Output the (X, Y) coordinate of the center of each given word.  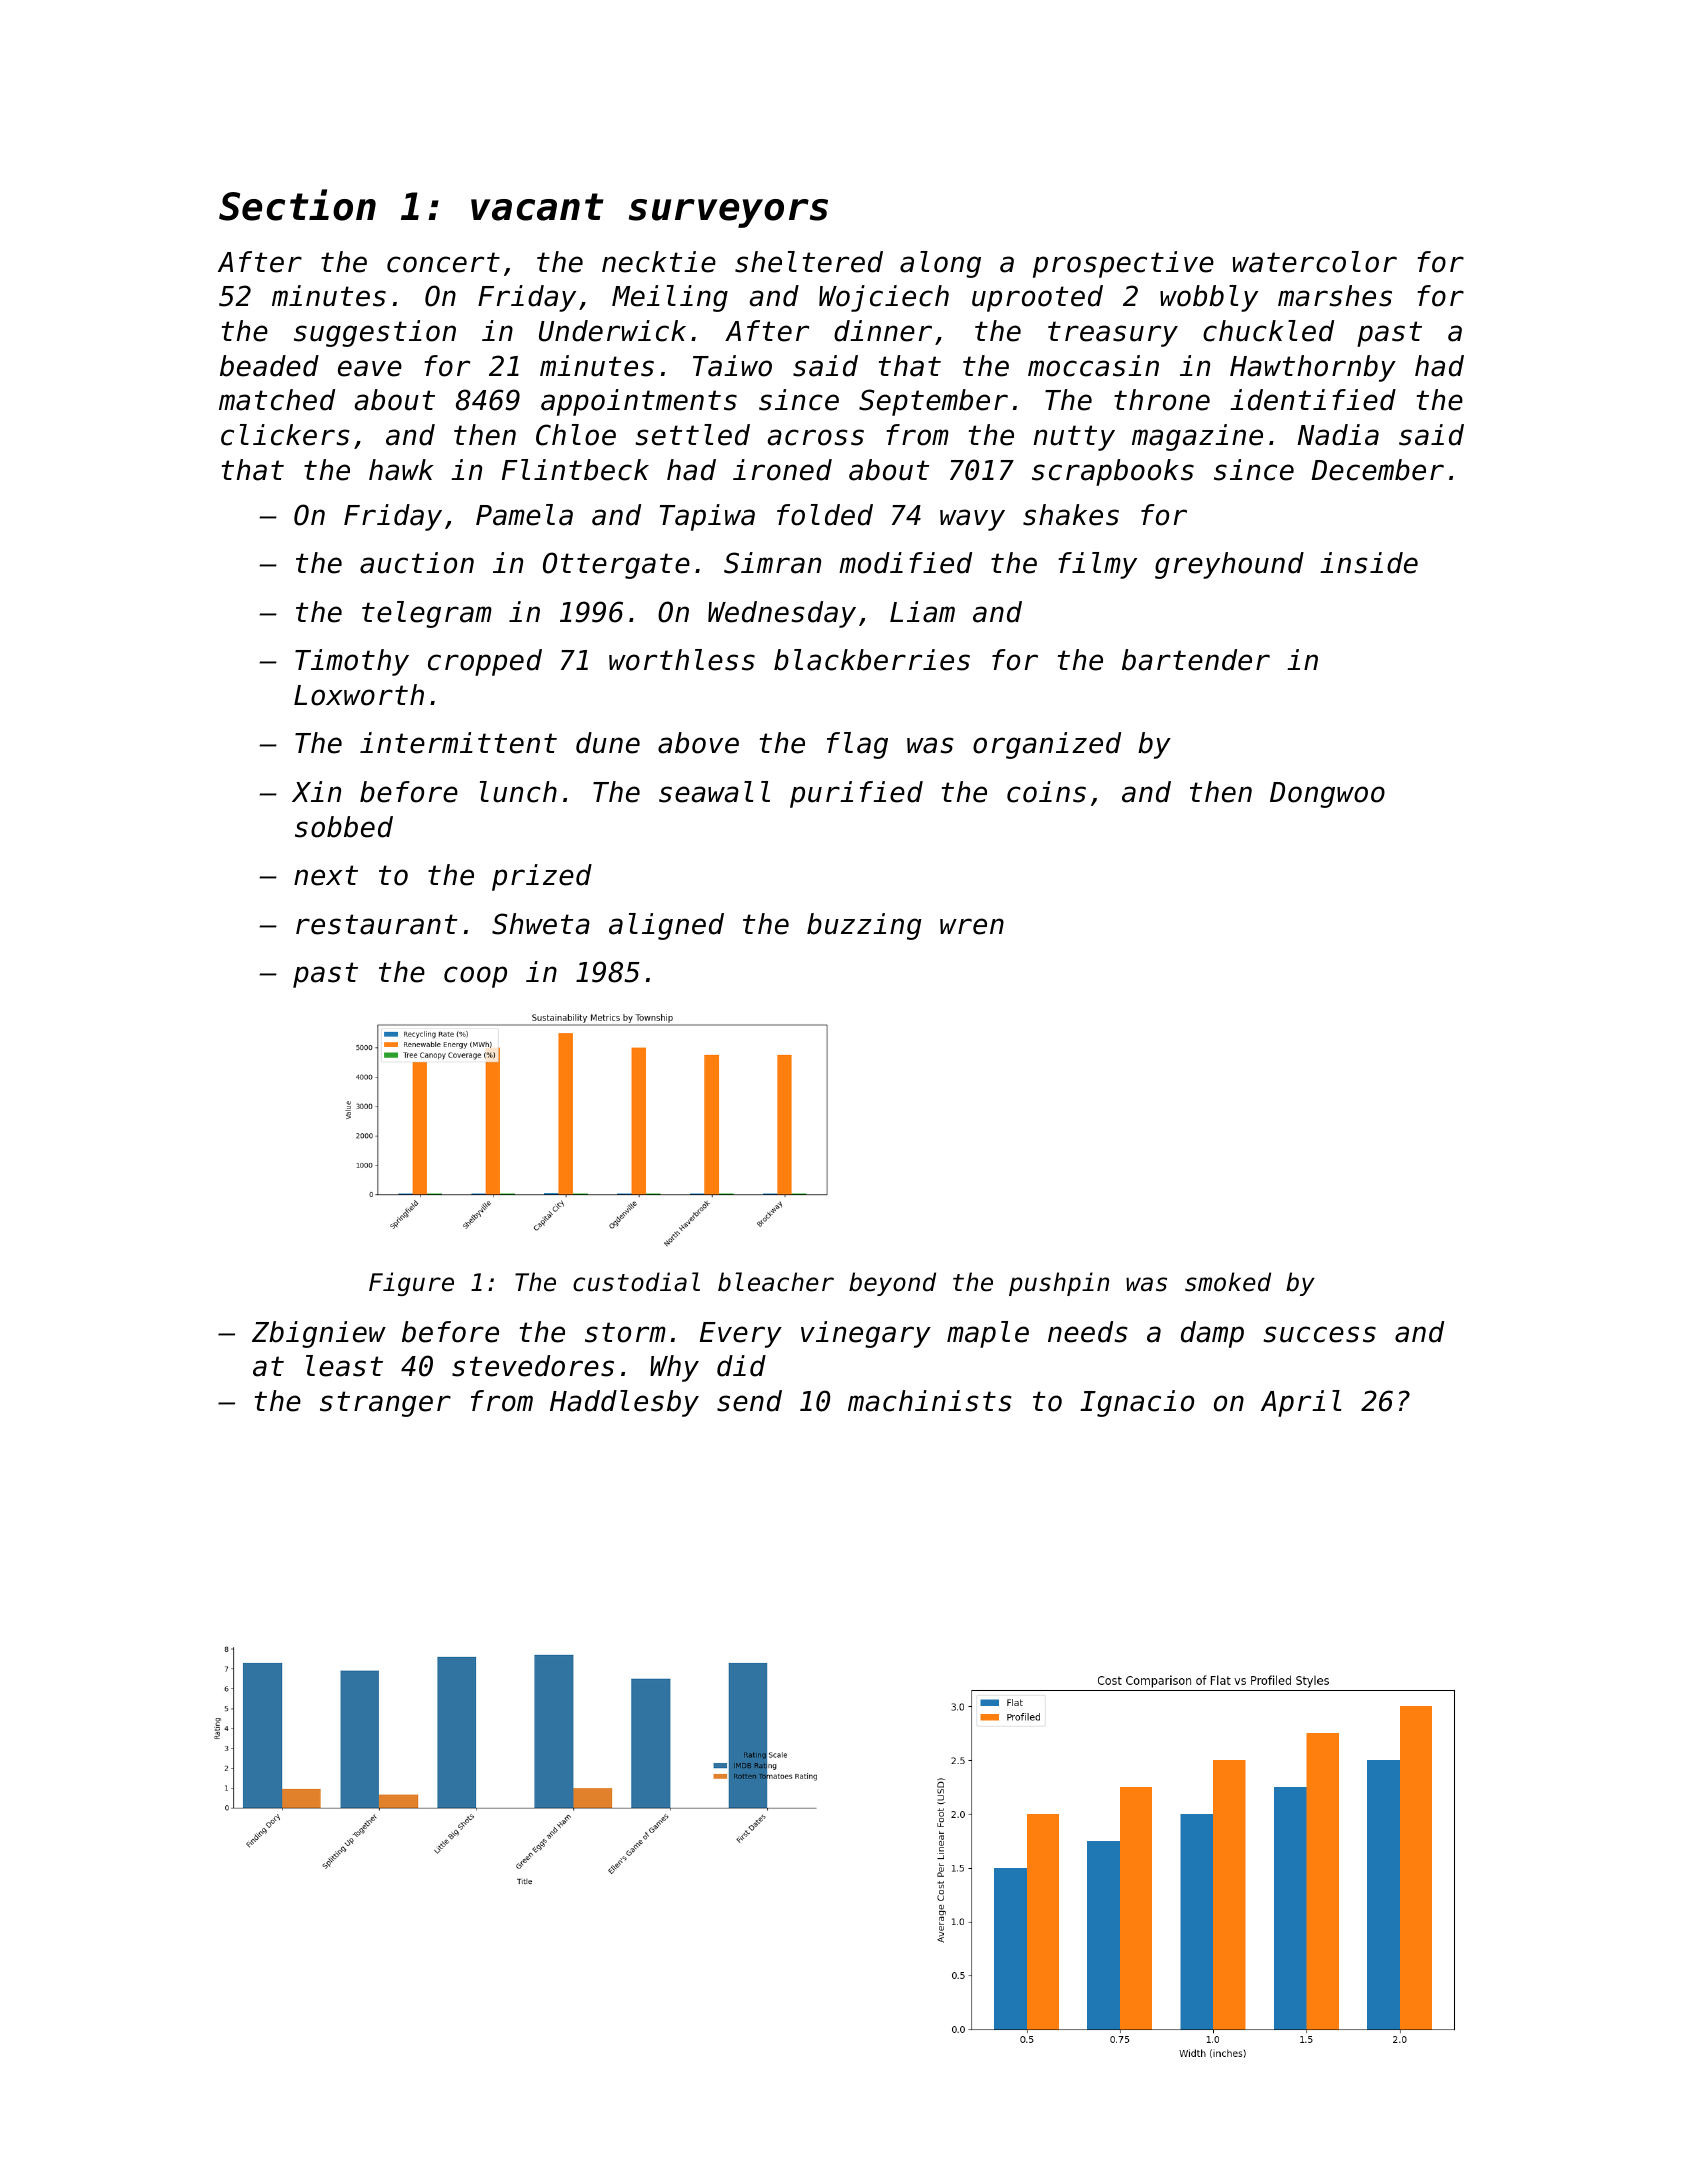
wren (972, 926)
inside (1369, 563)
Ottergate (616, 565)
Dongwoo (1327, 795)
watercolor (1315, 262)
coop (475, 977)
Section (297, 205)
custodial (636, 1282)
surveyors (728, 213)
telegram (427, 614)
